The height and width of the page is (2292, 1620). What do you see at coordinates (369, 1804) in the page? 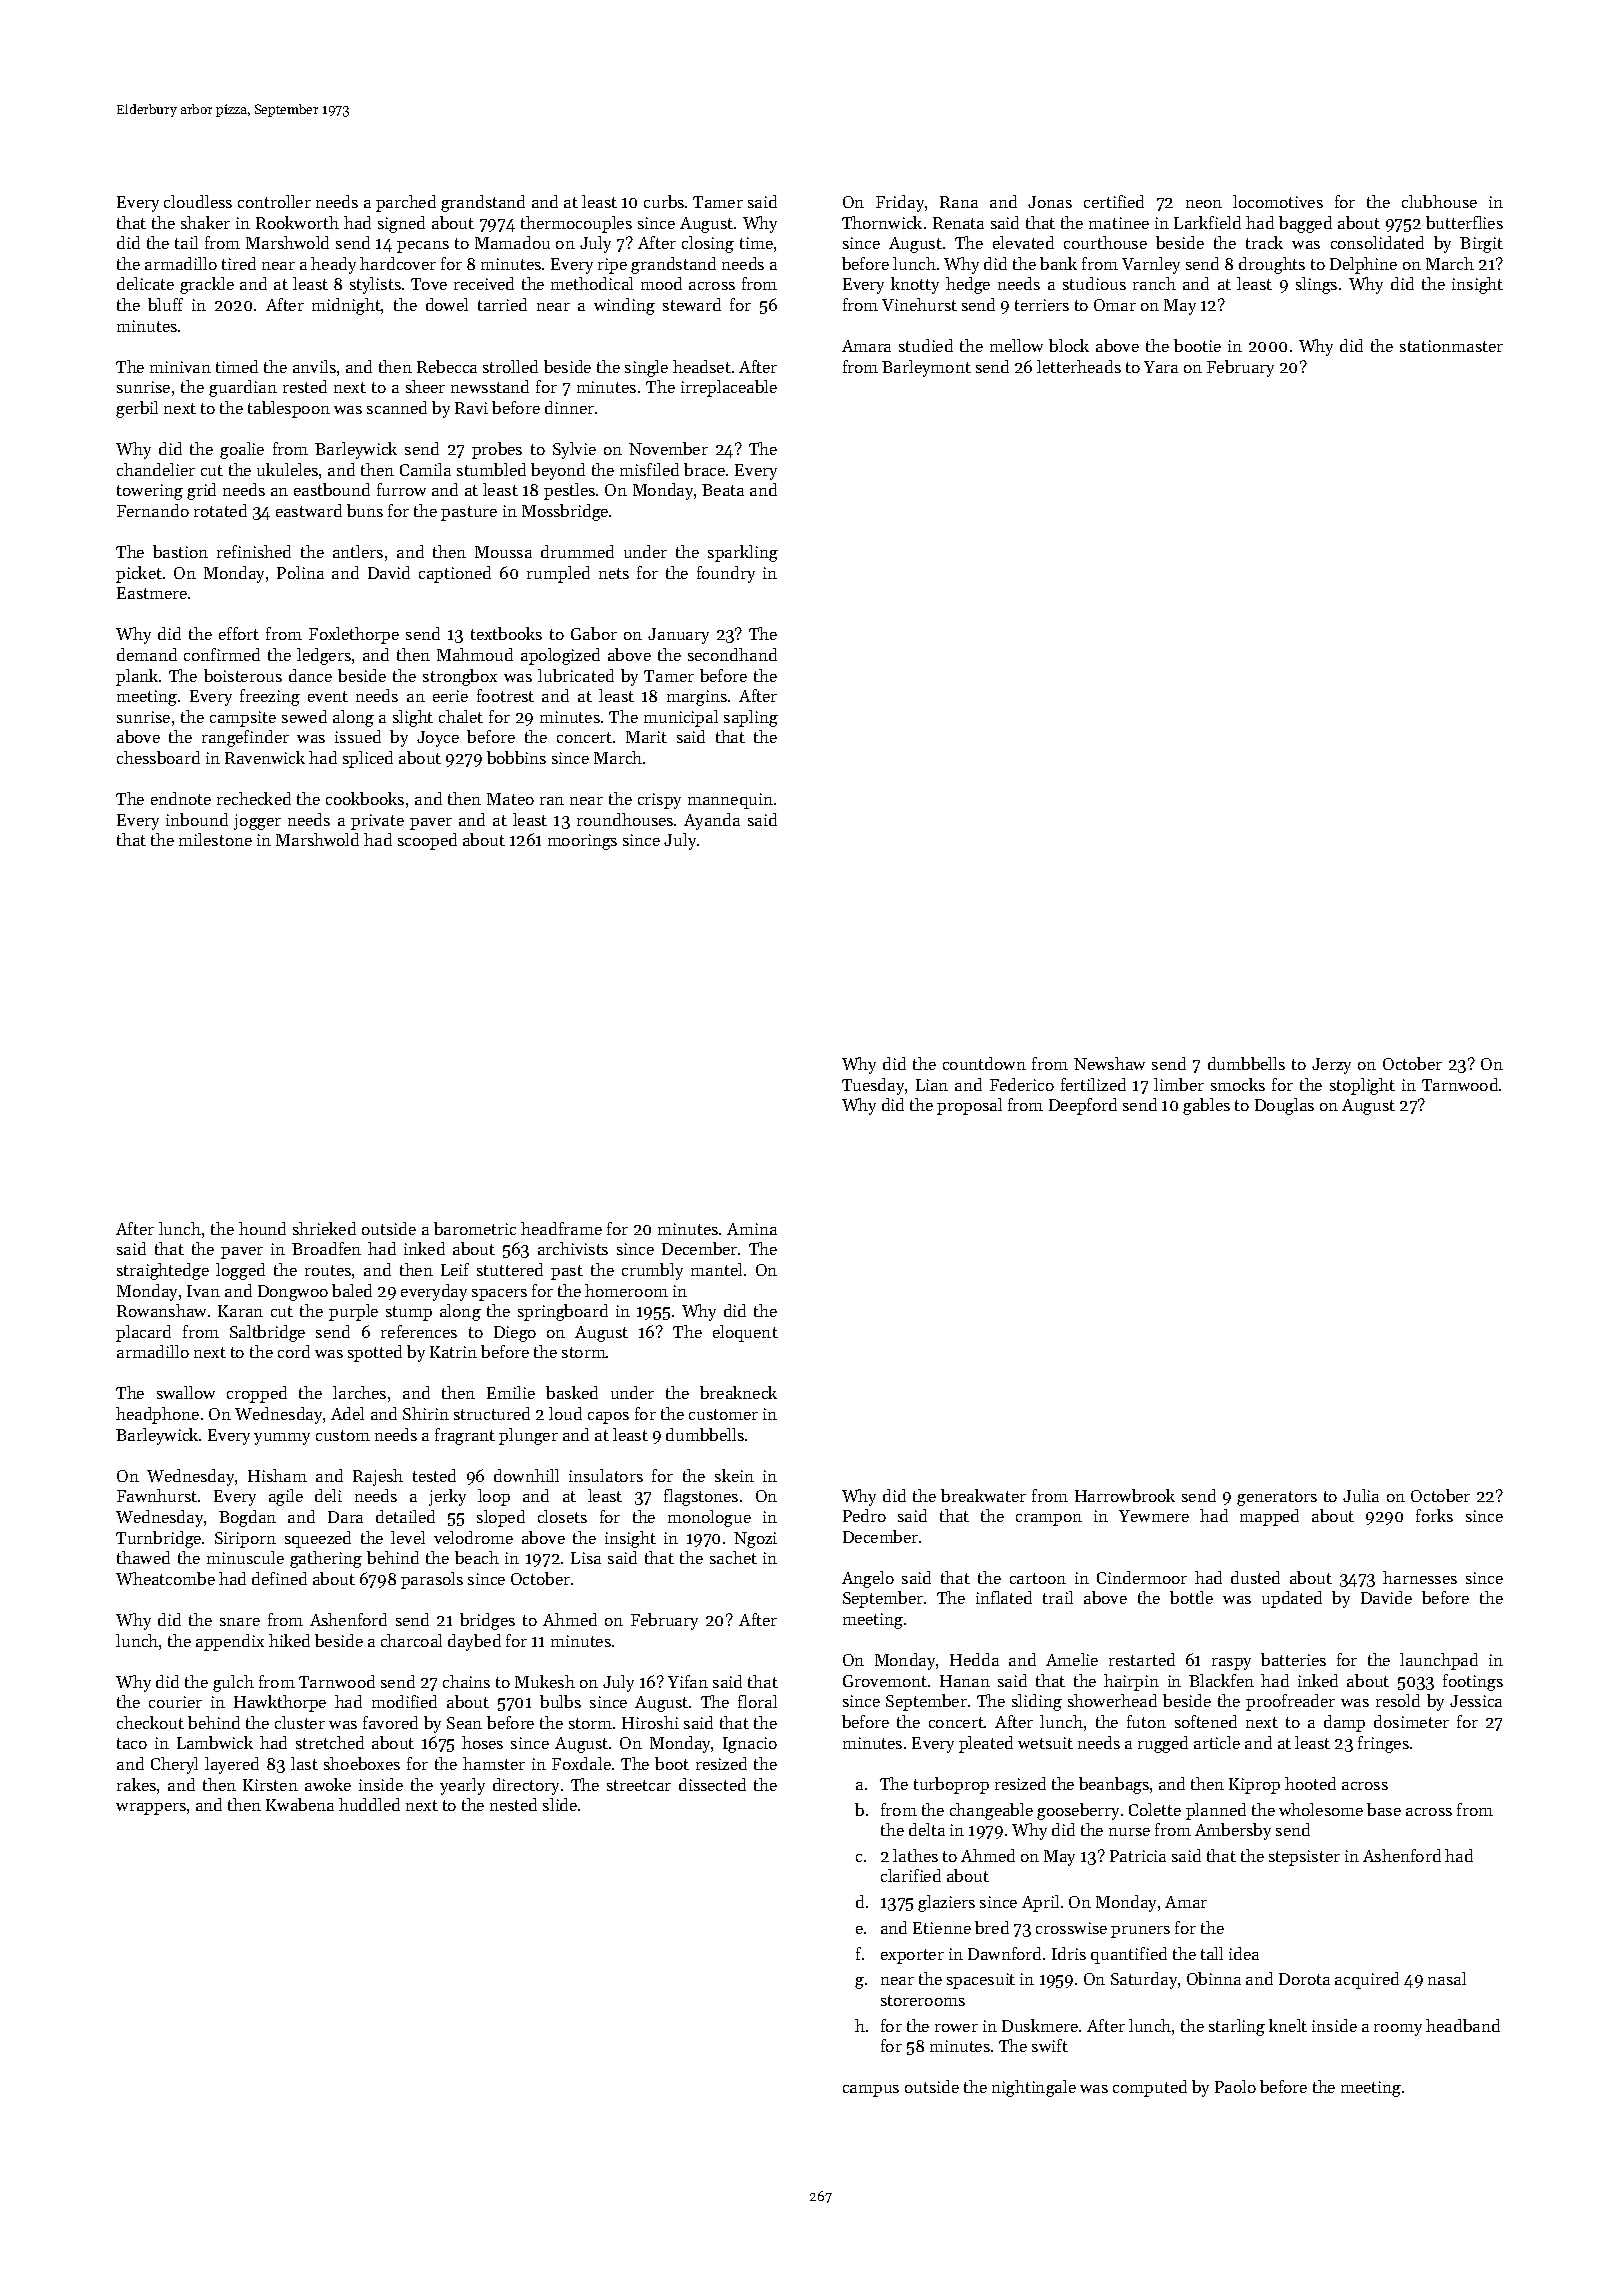
I see `huddled` at bounding box center [369, 1804].
